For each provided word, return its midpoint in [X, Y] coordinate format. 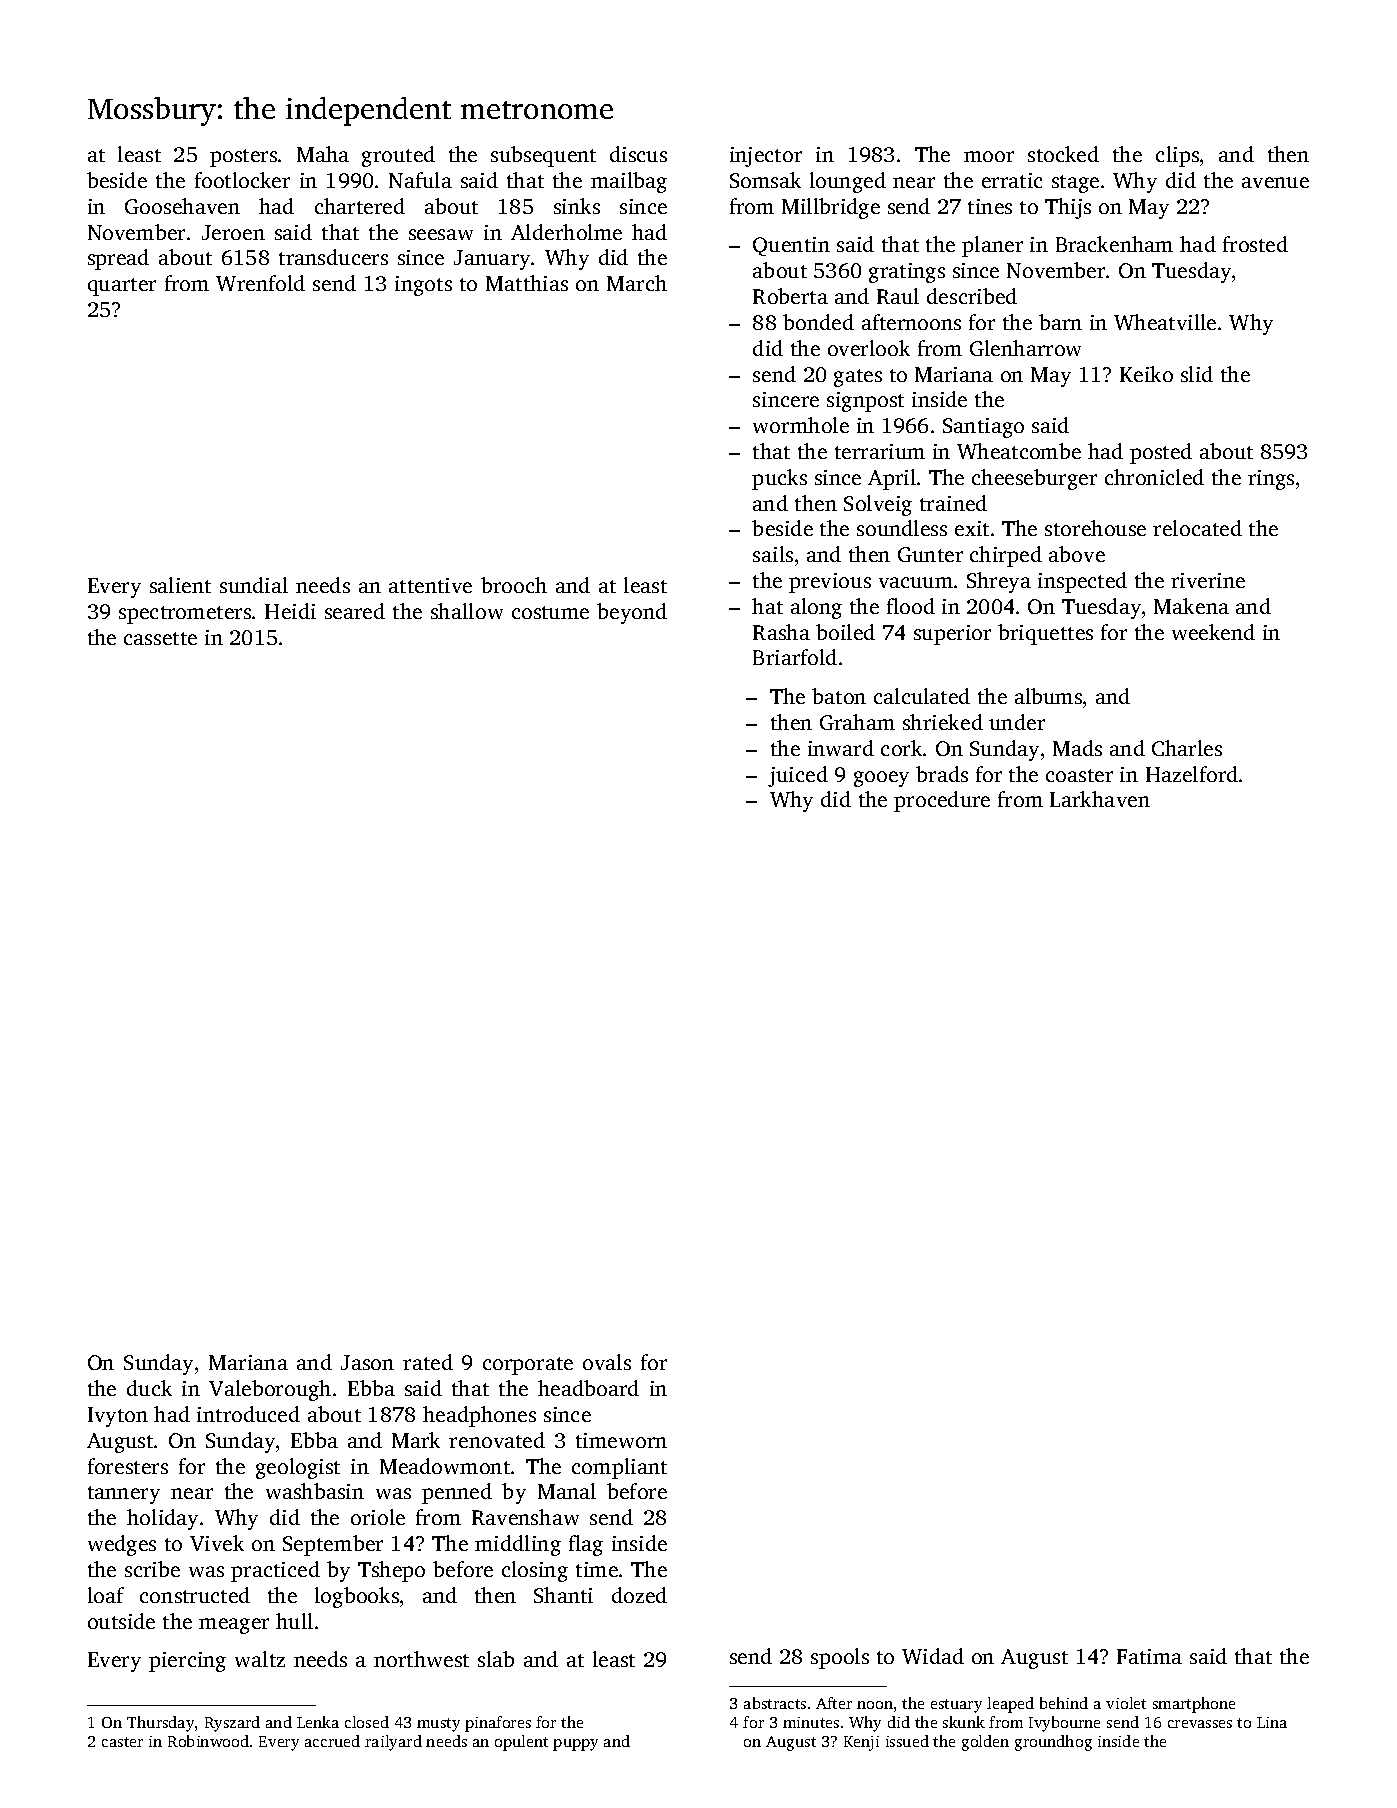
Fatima [1149, 1656]
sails [773, 554]
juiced [798, 776]
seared [355, 611]
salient [180, 585]
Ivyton [118, 1417]
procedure [942, 801]
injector [766, 157]
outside [121, 1621]
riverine [1208, 580]
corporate [528, 1366]
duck [149, 1388]
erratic [1012, 180]
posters [243, 158]
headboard [588, 1388]
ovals [607, 1362]
